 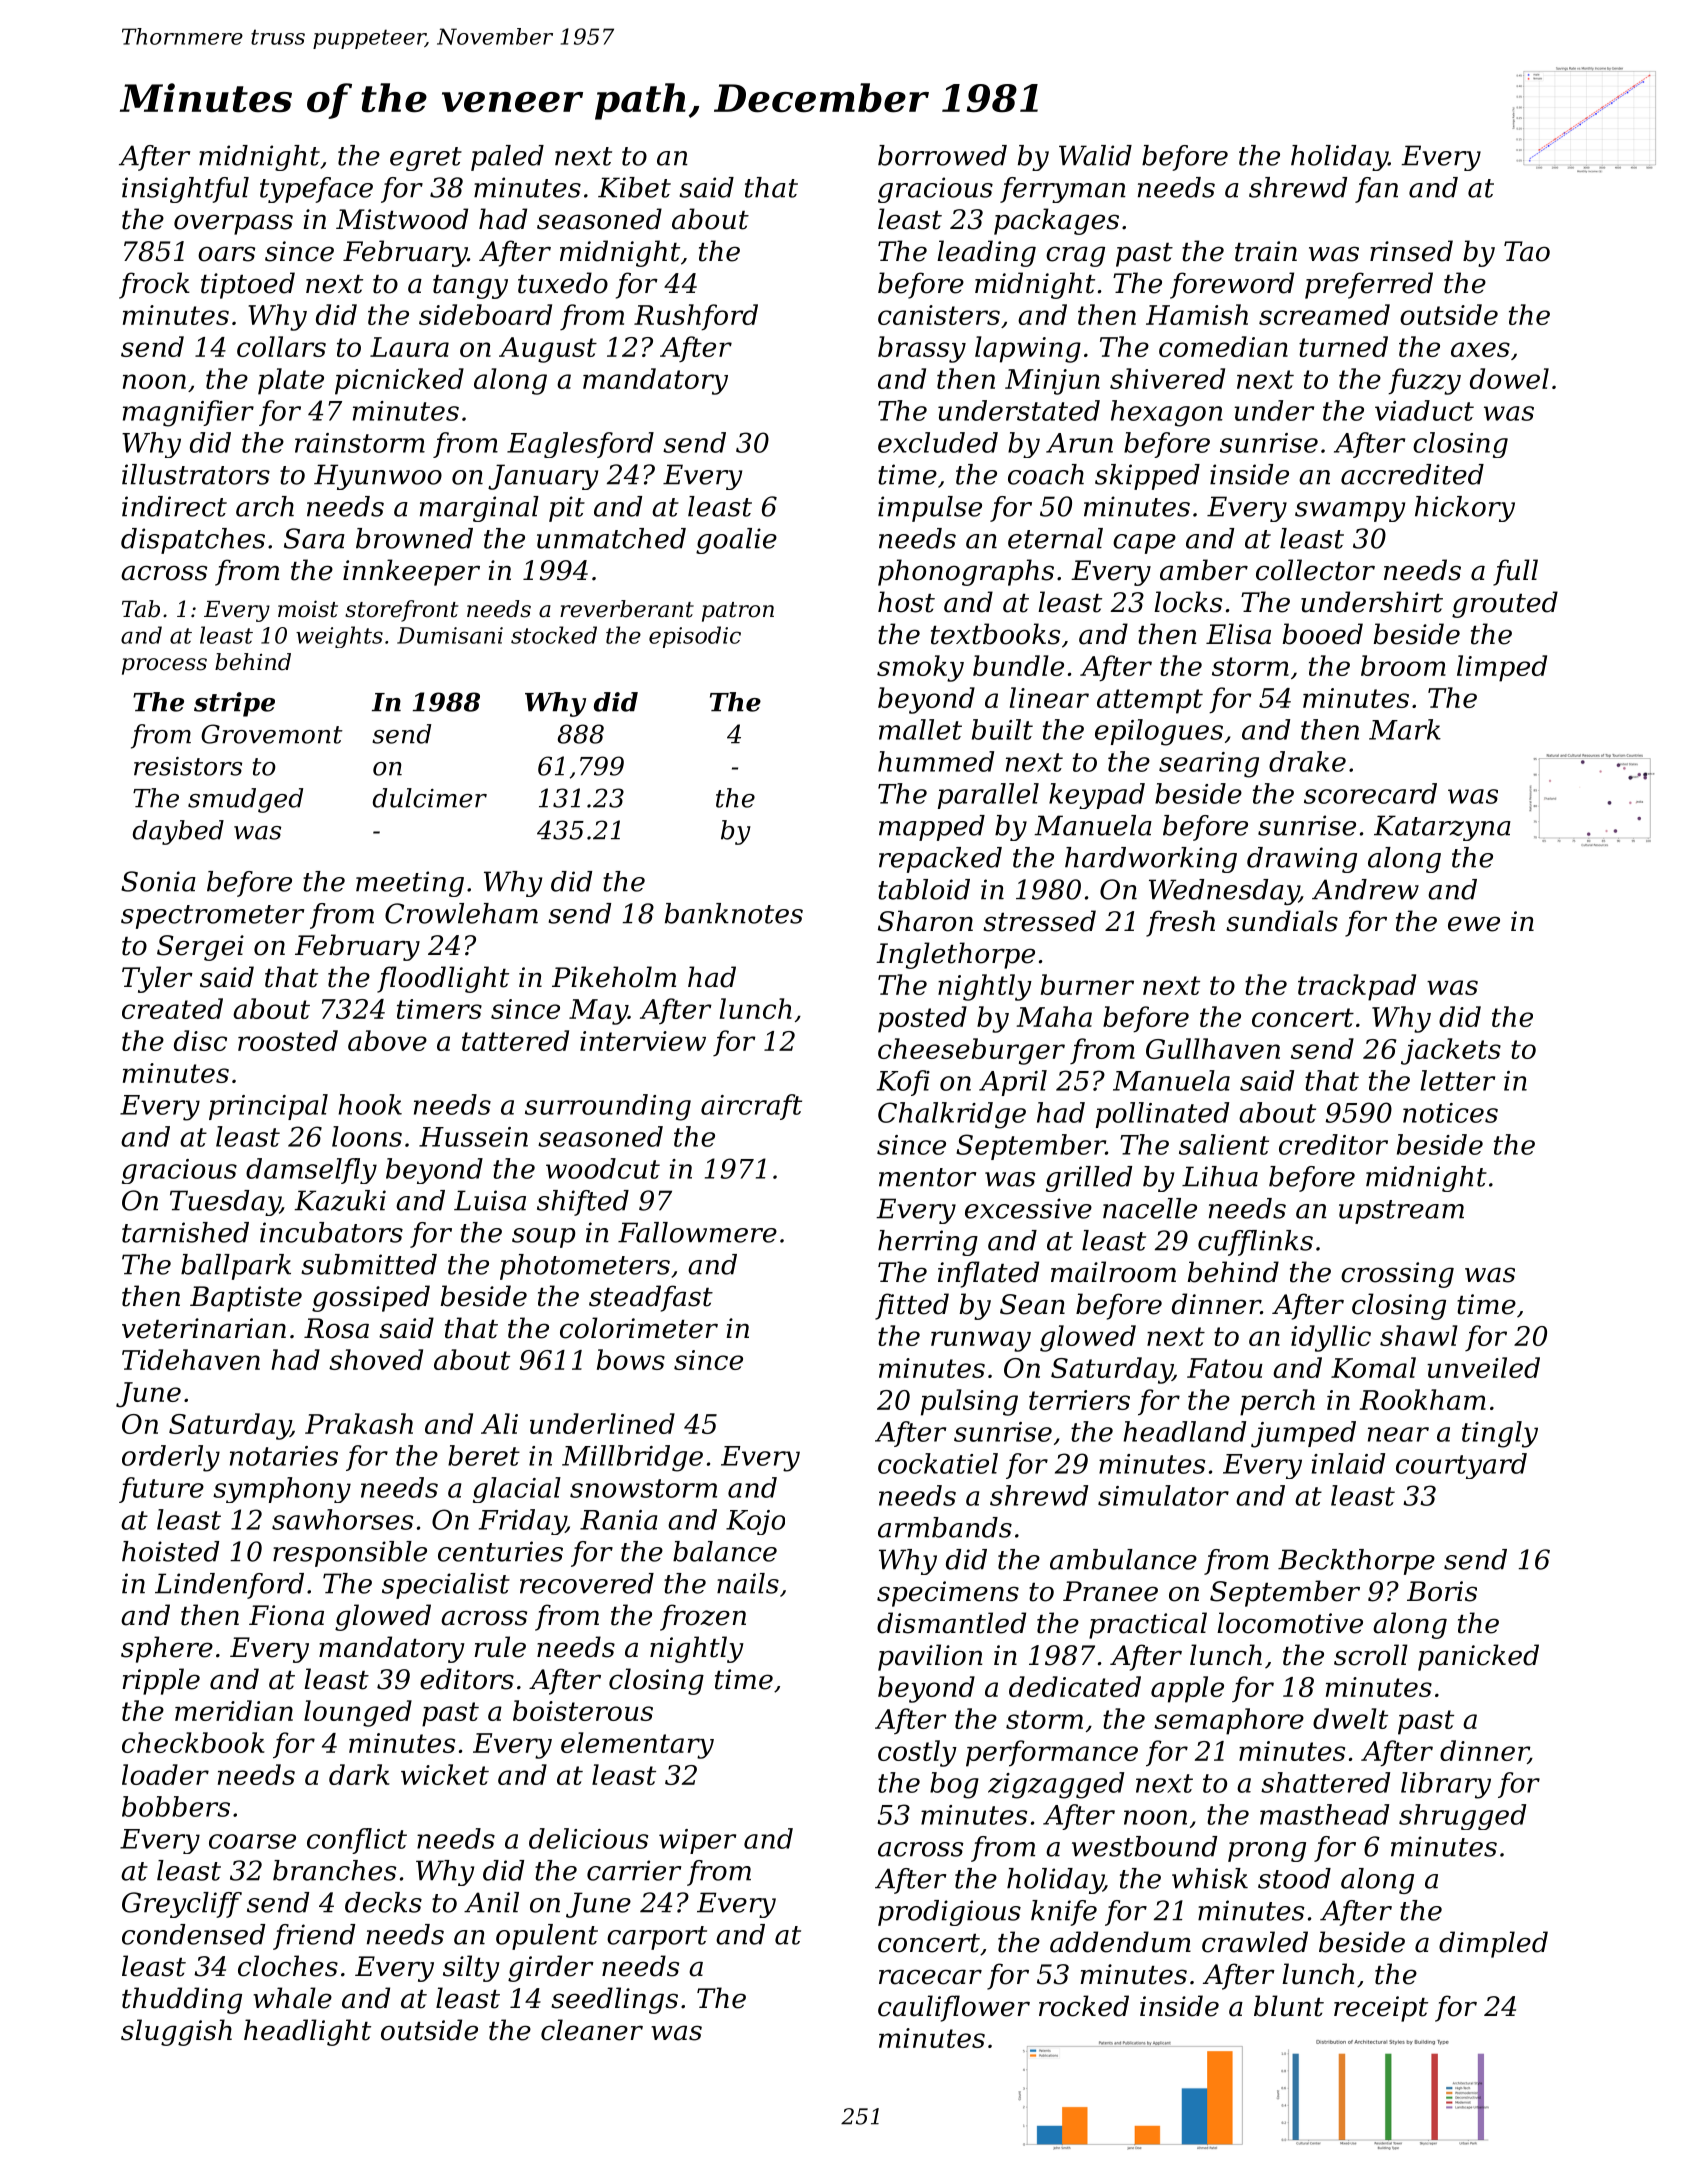 I want to click on Hamish, so click(x=1197, y=314).
